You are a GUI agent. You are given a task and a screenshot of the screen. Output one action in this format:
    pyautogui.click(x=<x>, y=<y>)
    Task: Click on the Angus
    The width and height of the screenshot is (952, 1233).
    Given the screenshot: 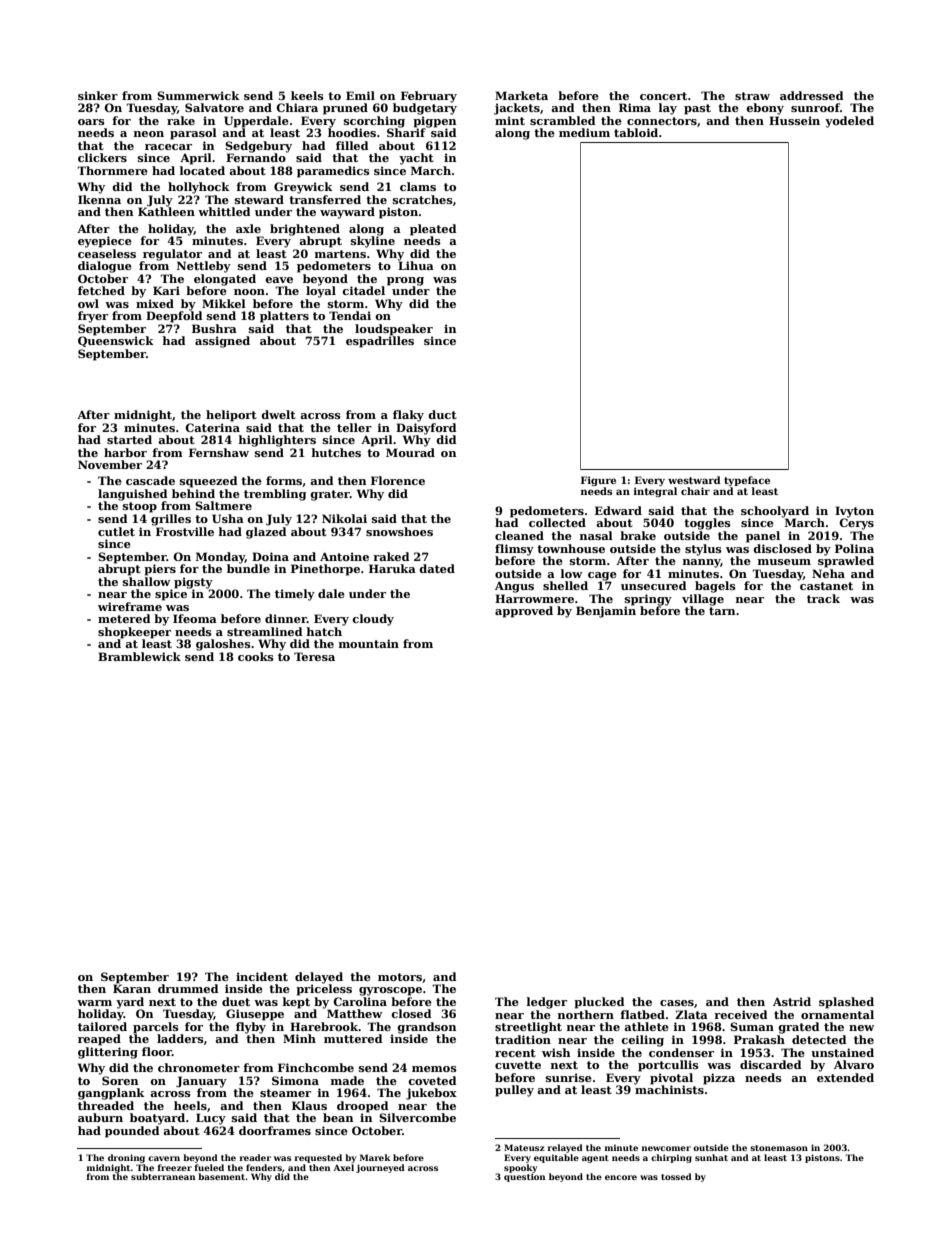 What is the action you would take?
    pyautogui.click(x=514, y=587)
